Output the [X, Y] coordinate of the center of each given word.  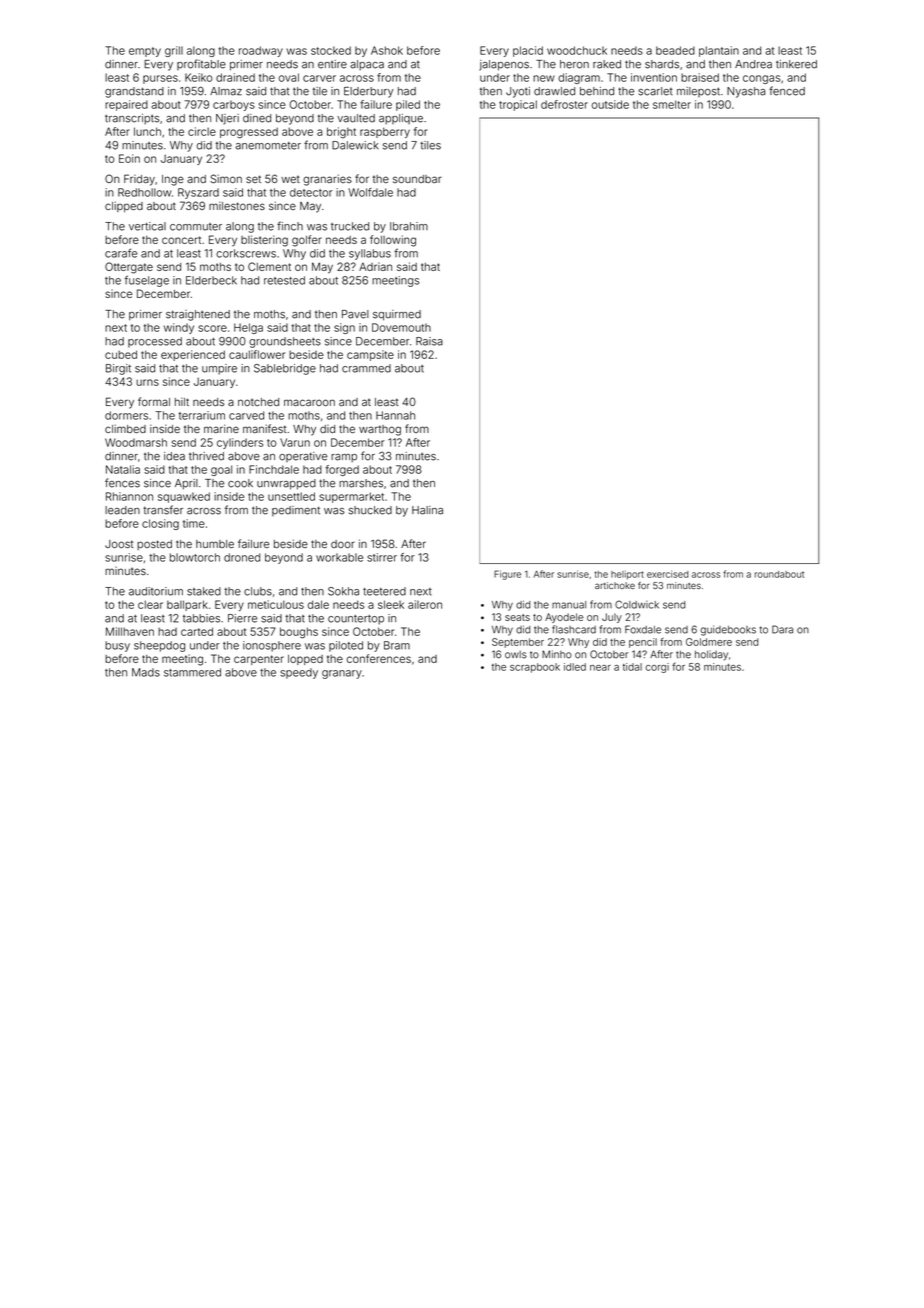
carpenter [259, 660]
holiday [711, 655]
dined [257, 118]
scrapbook [535, 668]
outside [610, 104]
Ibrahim [409, 226]
